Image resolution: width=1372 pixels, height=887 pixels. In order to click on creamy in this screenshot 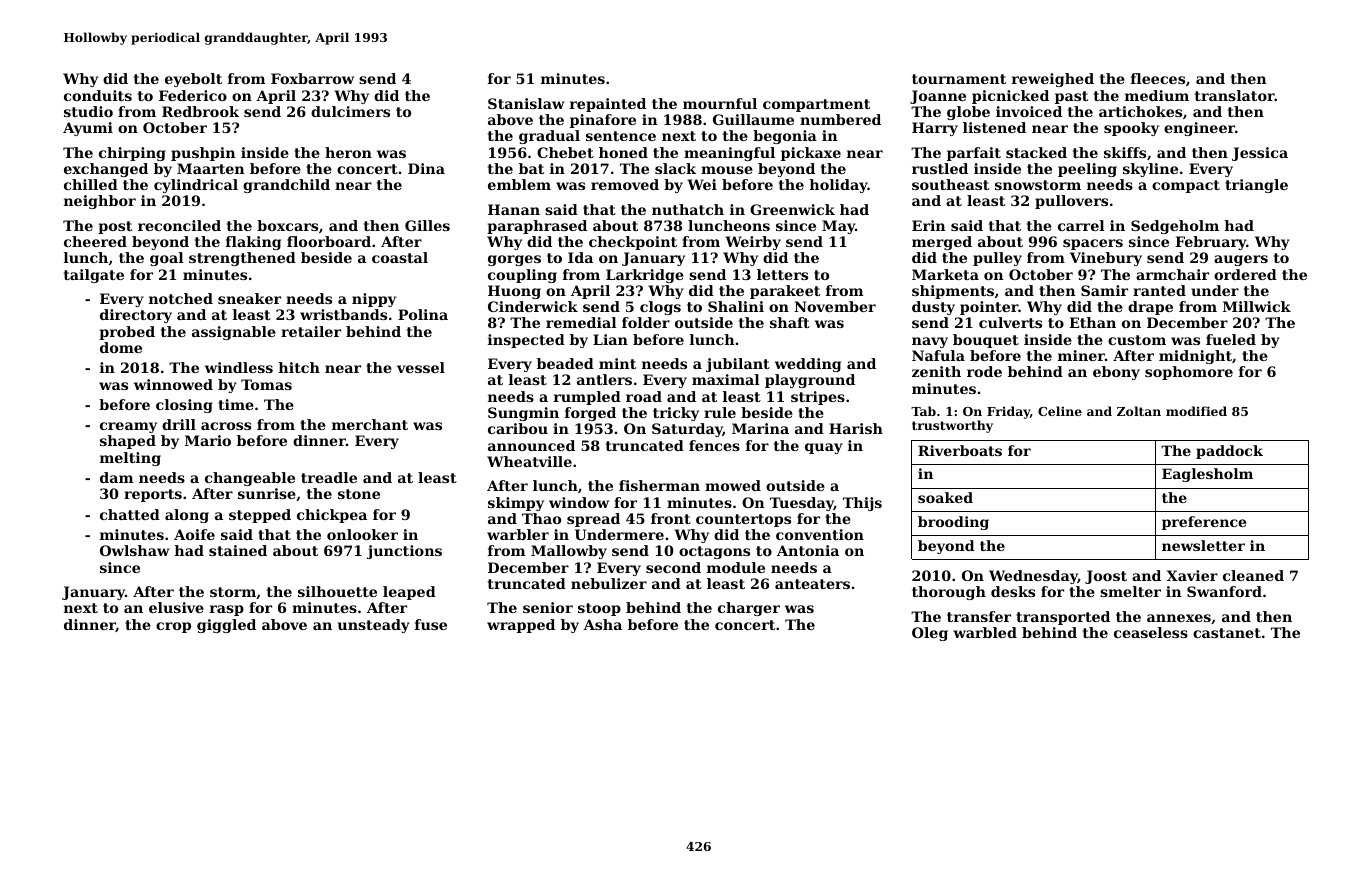, I will do `click(128, 427)`.
